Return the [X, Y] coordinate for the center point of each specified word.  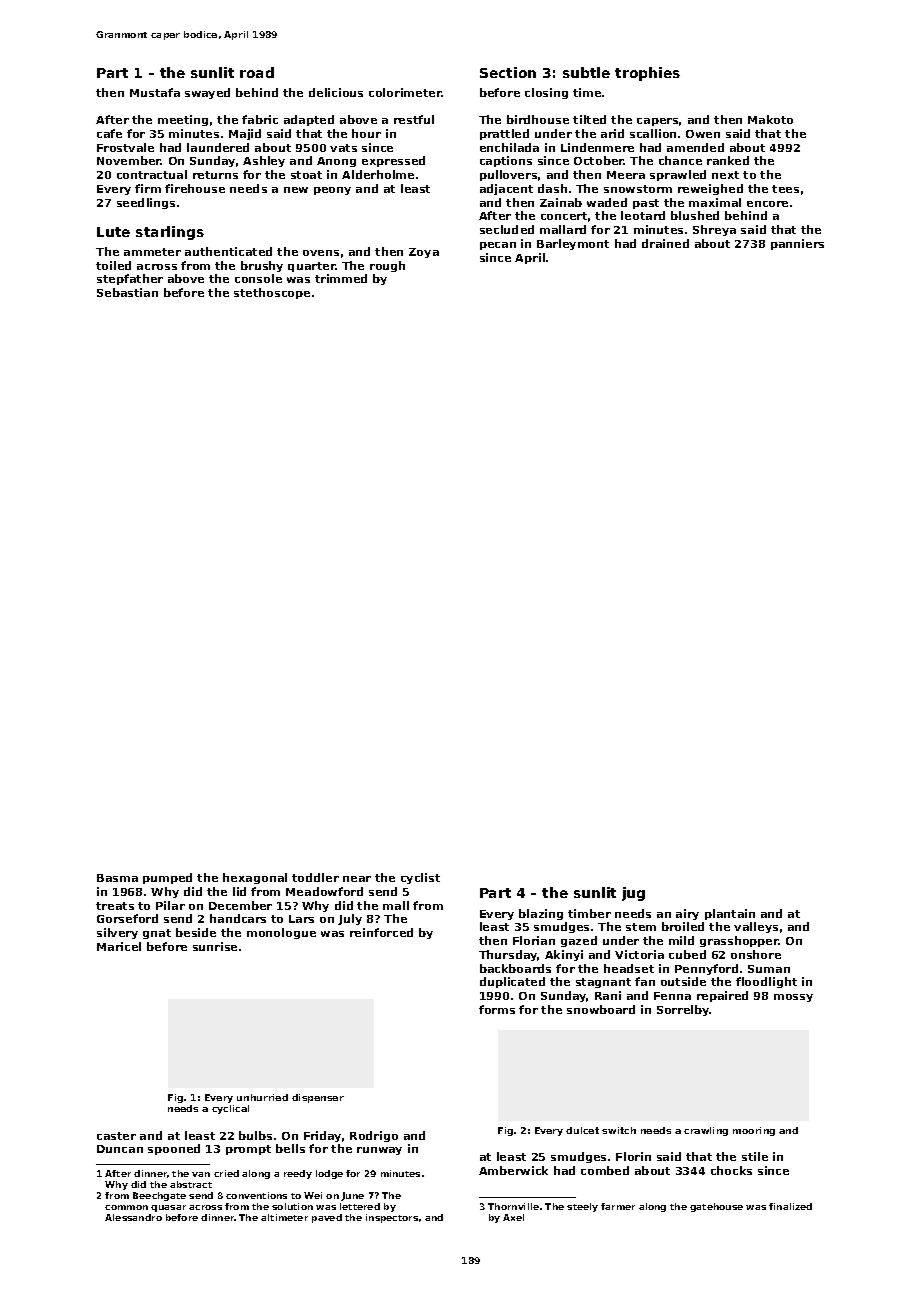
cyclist [420, 878]
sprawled [678, 175]
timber [589, 913]
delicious [336, 92]
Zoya [424, 253]
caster [116, 1136]
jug [633, 894]
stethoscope [272, 293]
